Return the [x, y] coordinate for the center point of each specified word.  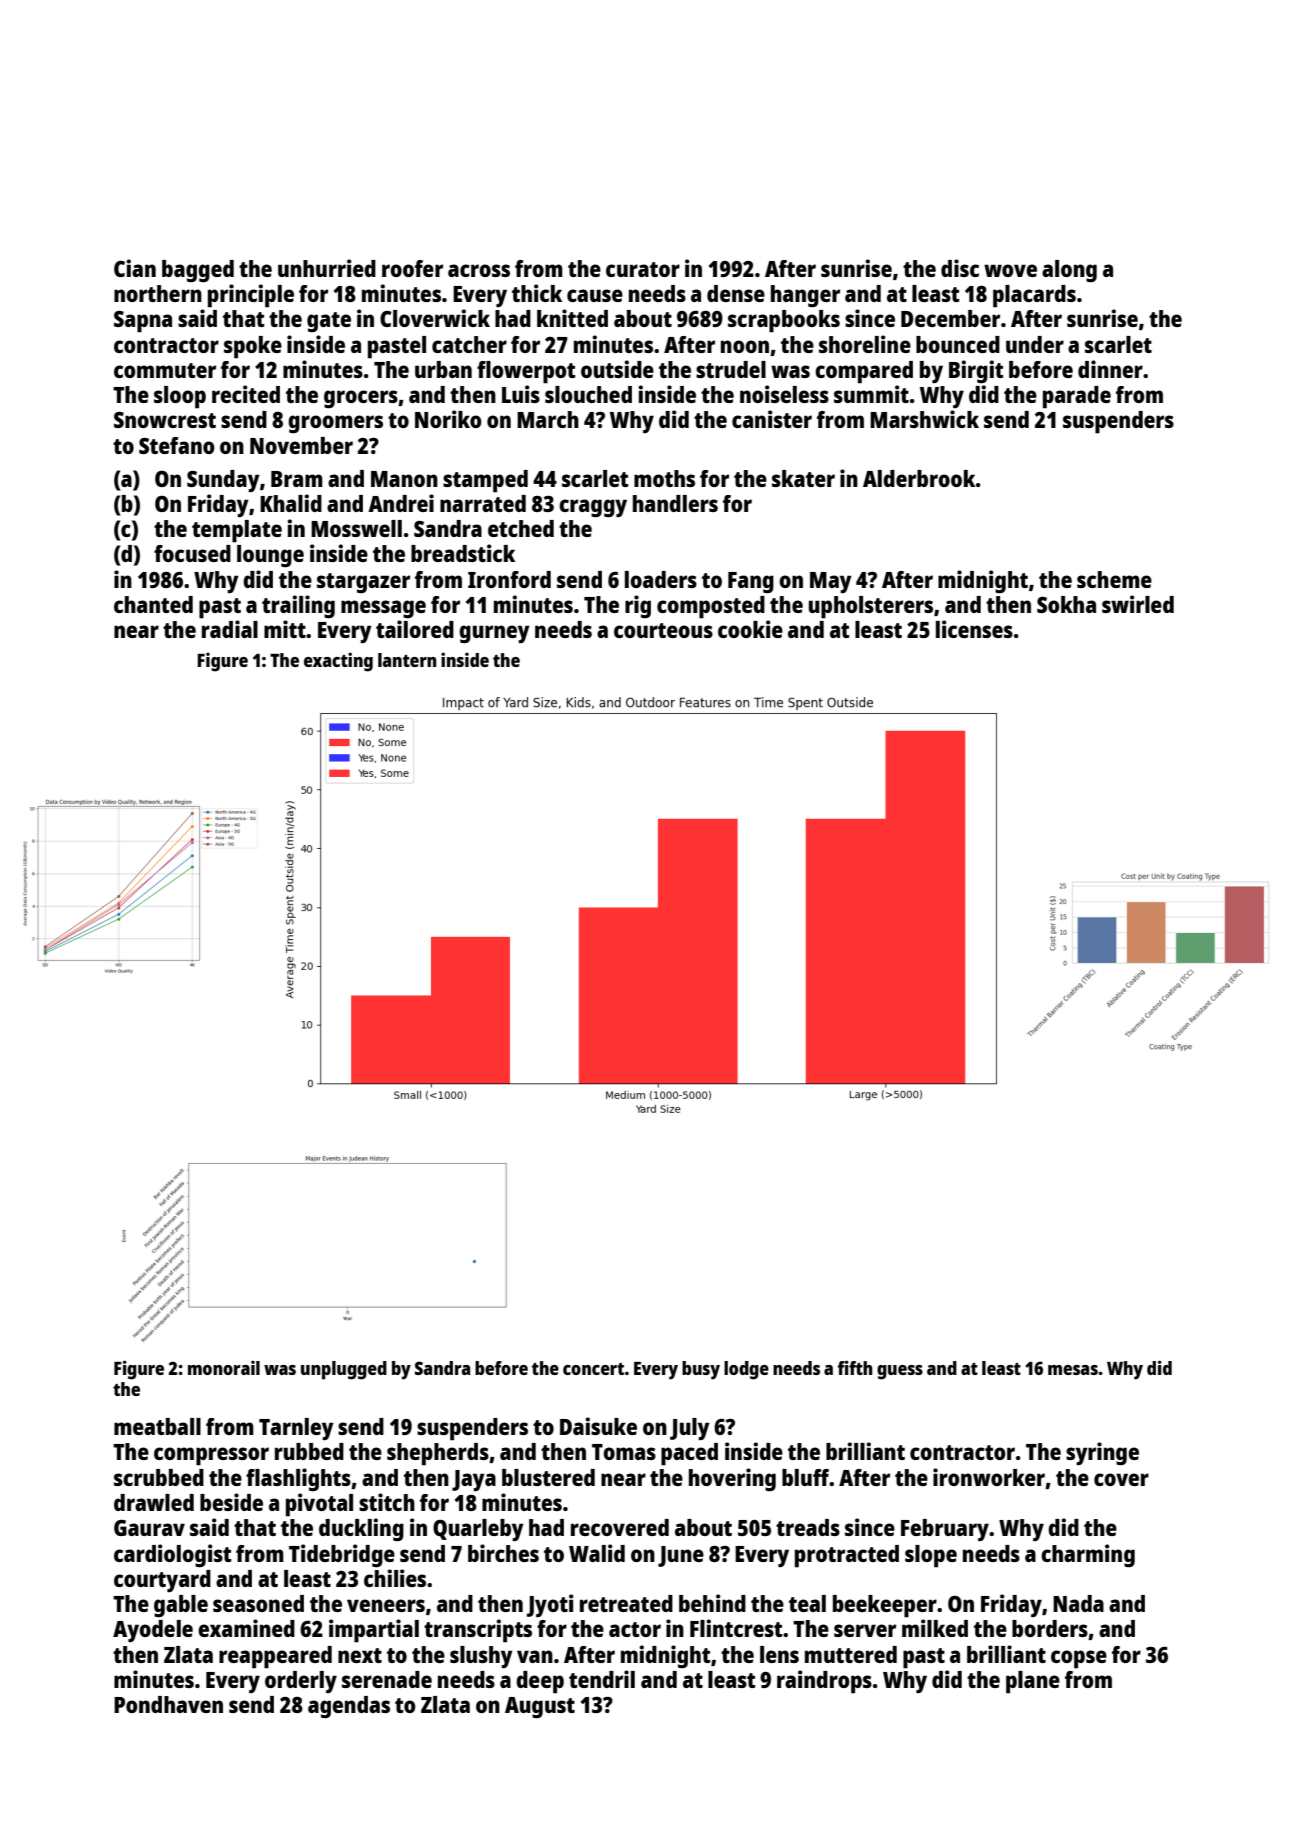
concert [593, 1369]
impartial [374, 1631]
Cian [135, 268]
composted [711, 607]
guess [900, 1372]
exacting [338, 662]
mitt [285, 629]
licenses [974, 629]
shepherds [438, 1454]
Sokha [1066, 604]
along [1069, 271]
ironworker [989, 1477]
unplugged [344, 1370]
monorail [224, 1367]
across [479, 270]
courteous [663, 630]
